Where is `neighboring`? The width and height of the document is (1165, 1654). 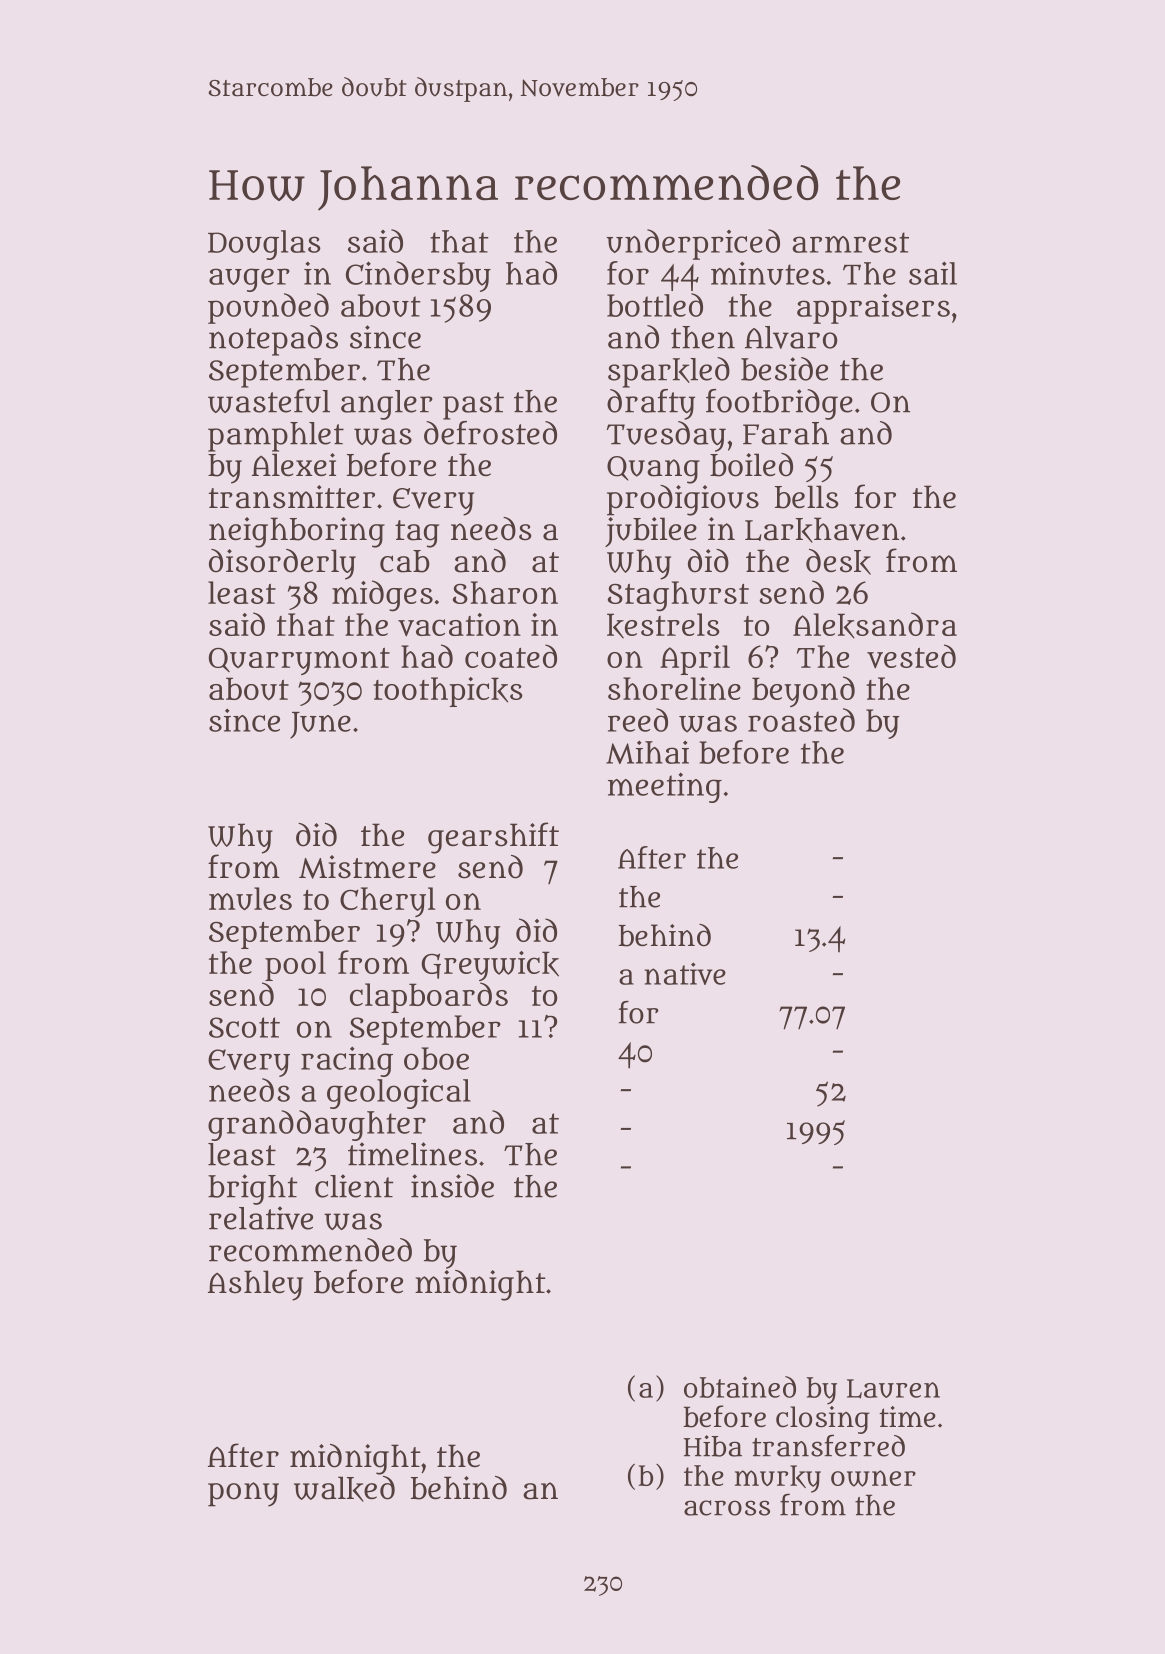
neighboring is located at coordinates (297, 532).
